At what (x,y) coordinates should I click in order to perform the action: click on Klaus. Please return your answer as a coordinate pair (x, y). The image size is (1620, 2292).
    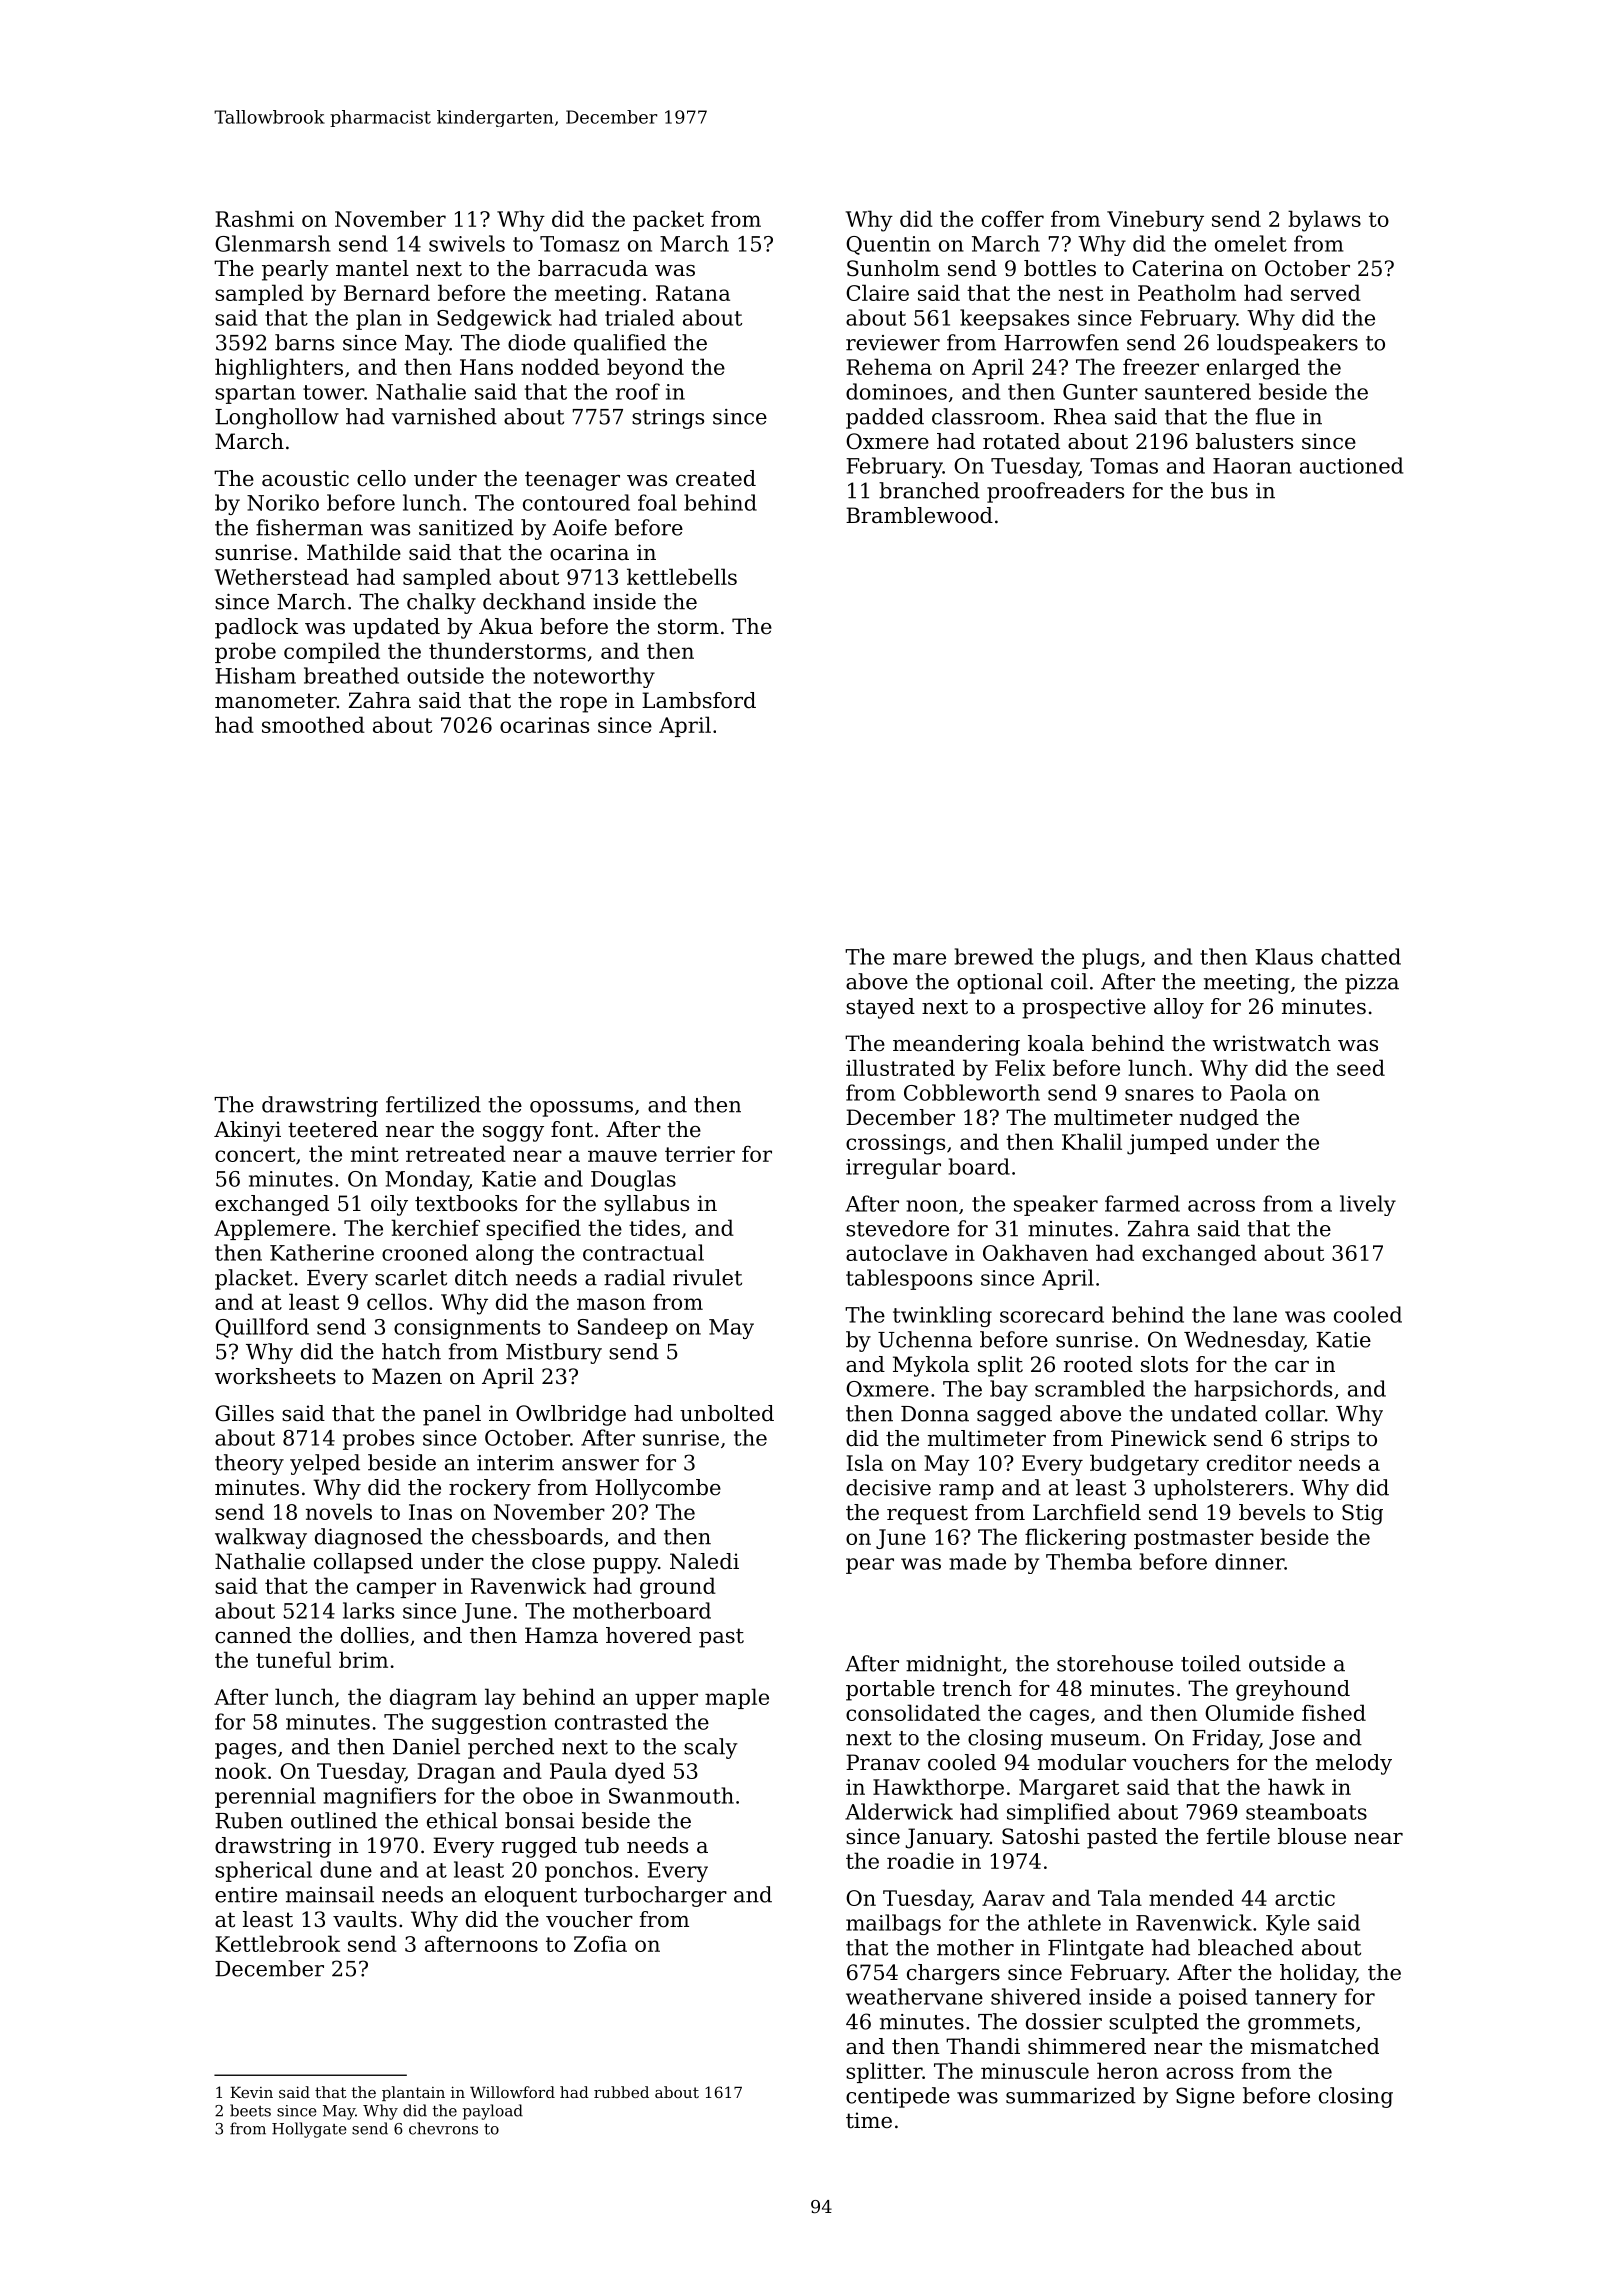
    Looking at the image, I should click on (1284, 956).
